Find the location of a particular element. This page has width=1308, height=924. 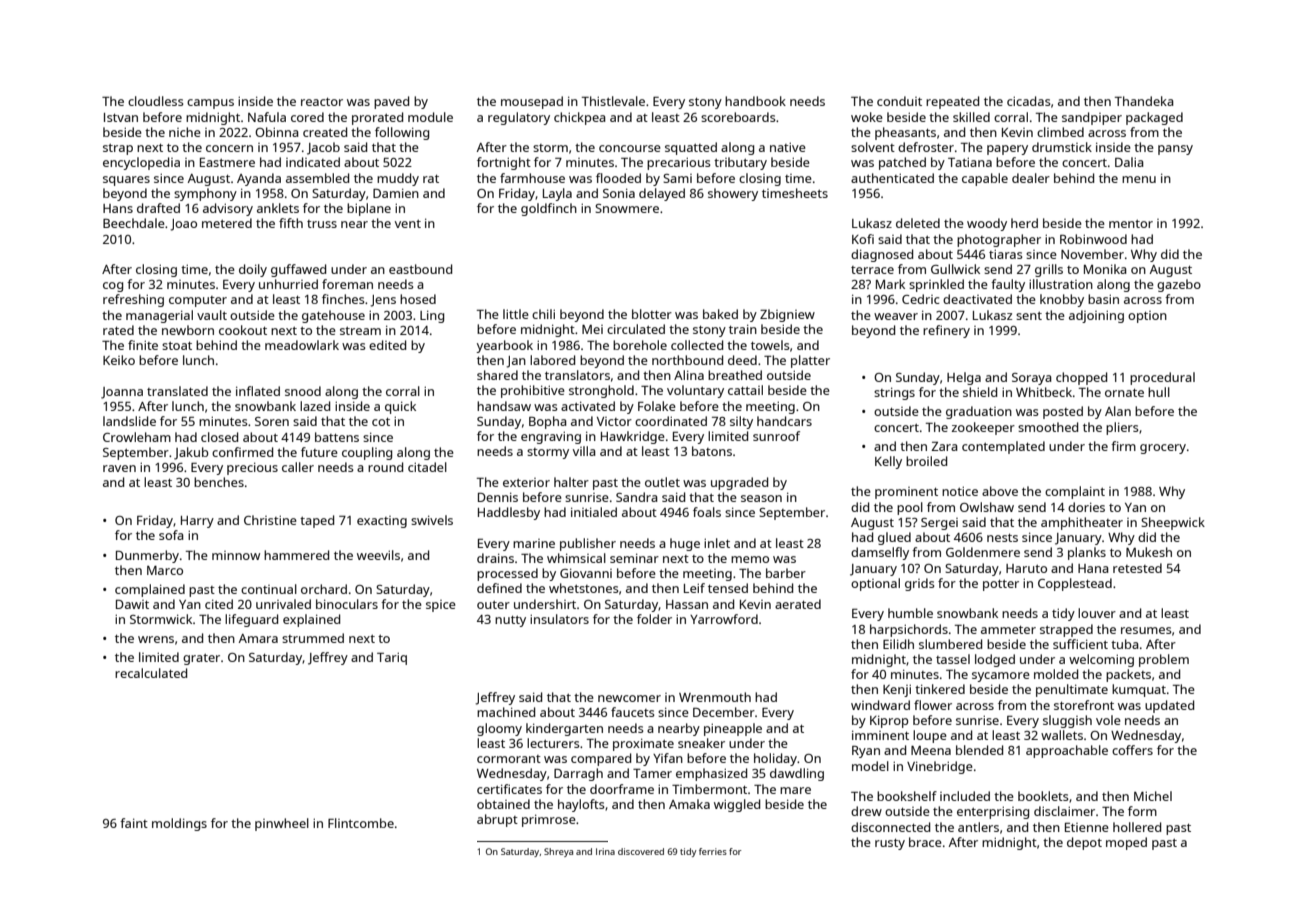

Thistlevale is located at coordinates (613, 101).
